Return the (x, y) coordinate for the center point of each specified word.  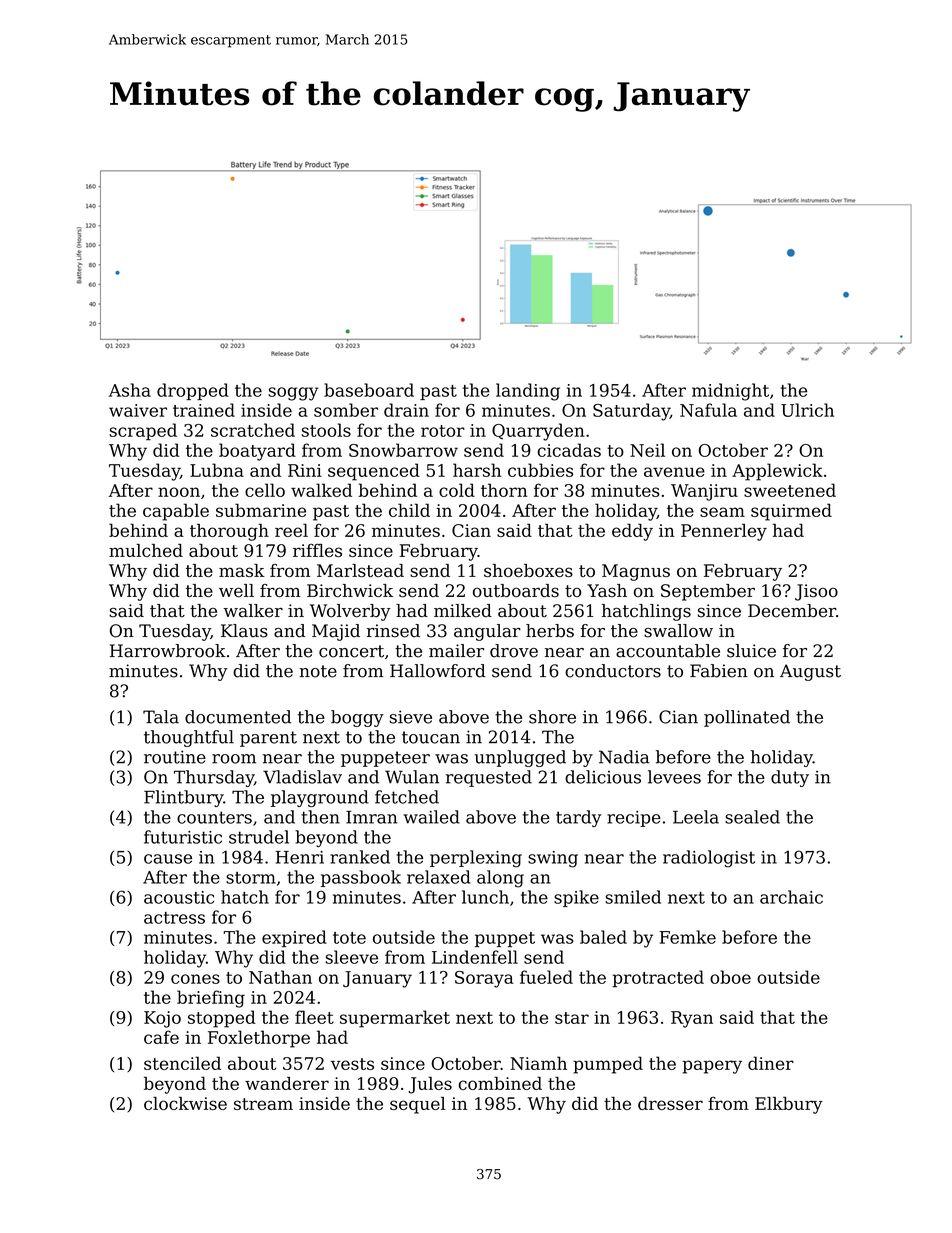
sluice (751, 651)
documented (238, 717)
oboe (730, 977)
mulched (146, 550)
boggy (357, 718)
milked (463, 611)
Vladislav (302, 777)
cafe (161, 1037)
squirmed (791, 512)
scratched (253, 430)
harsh (477, 470)
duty (790, 778)
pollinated (747, 718)
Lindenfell (475, 957)
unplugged (520, 758)
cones (195, 979)
